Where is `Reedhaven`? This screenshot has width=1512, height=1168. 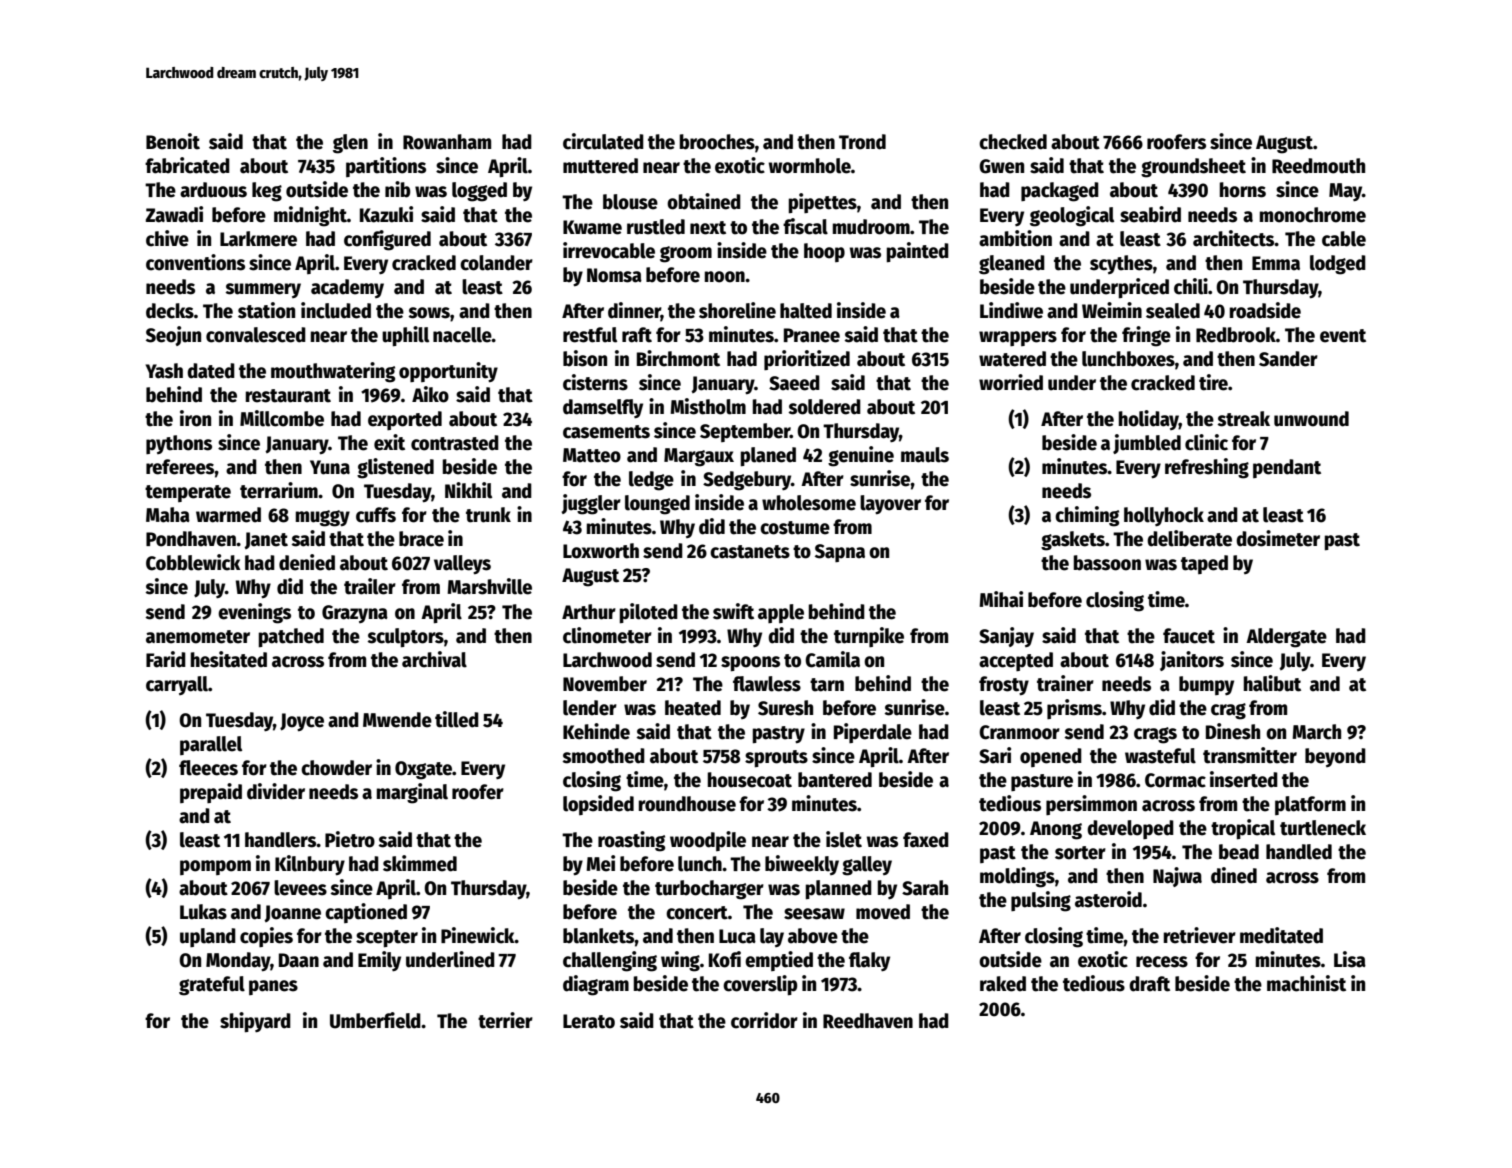
Reedhaven is located at coordinates (868, 1021).
